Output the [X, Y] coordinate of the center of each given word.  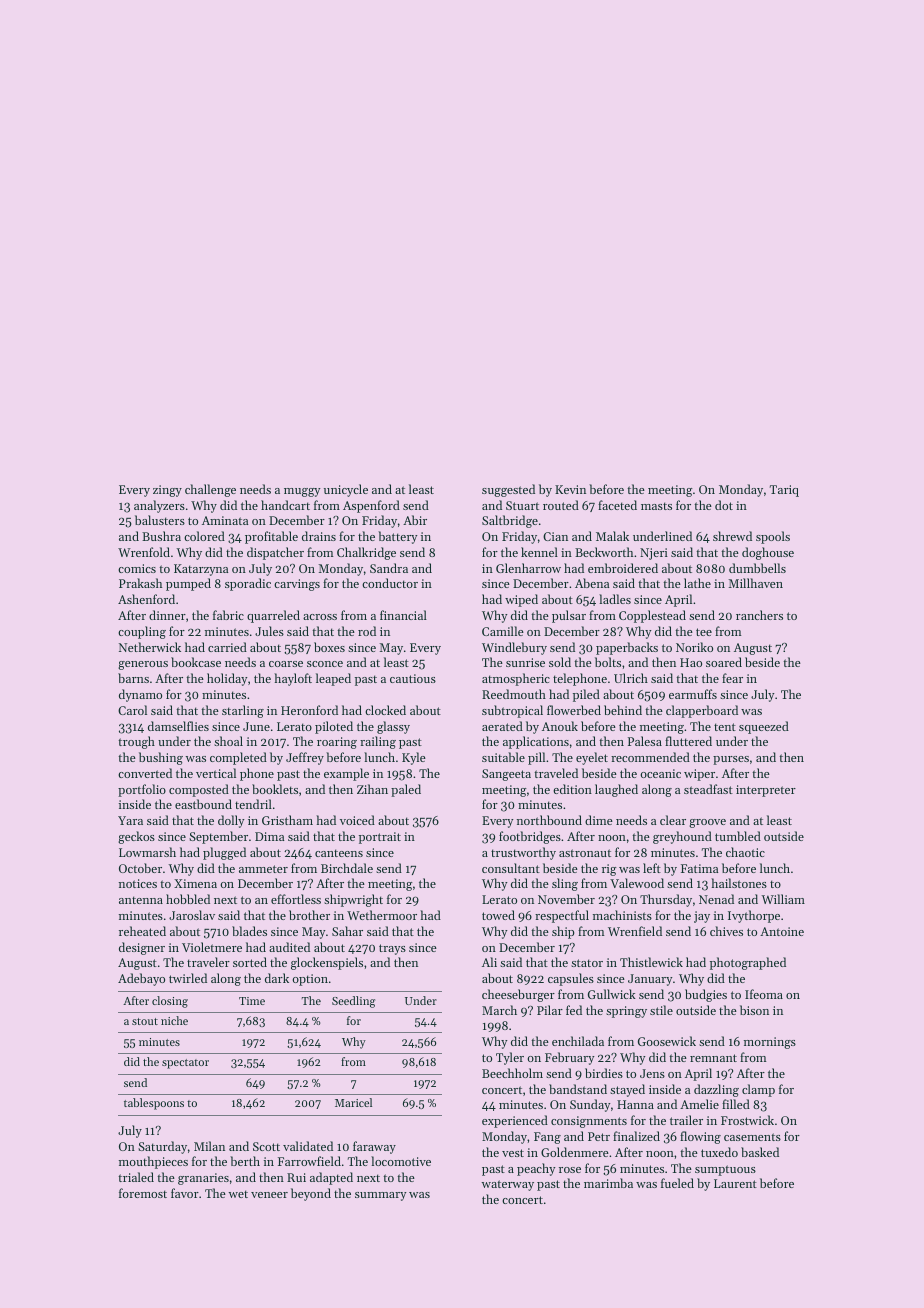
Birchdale [347, 868]
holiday [227, 679]
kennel [539, 552]
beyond [311, 1194]
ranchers [759, 615]
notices [138, 883]
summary [381, 1196]
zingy [167, 491]
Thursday [666, 900]
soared [724, 662]
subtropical [512, 711]
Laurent [735, 1183]
